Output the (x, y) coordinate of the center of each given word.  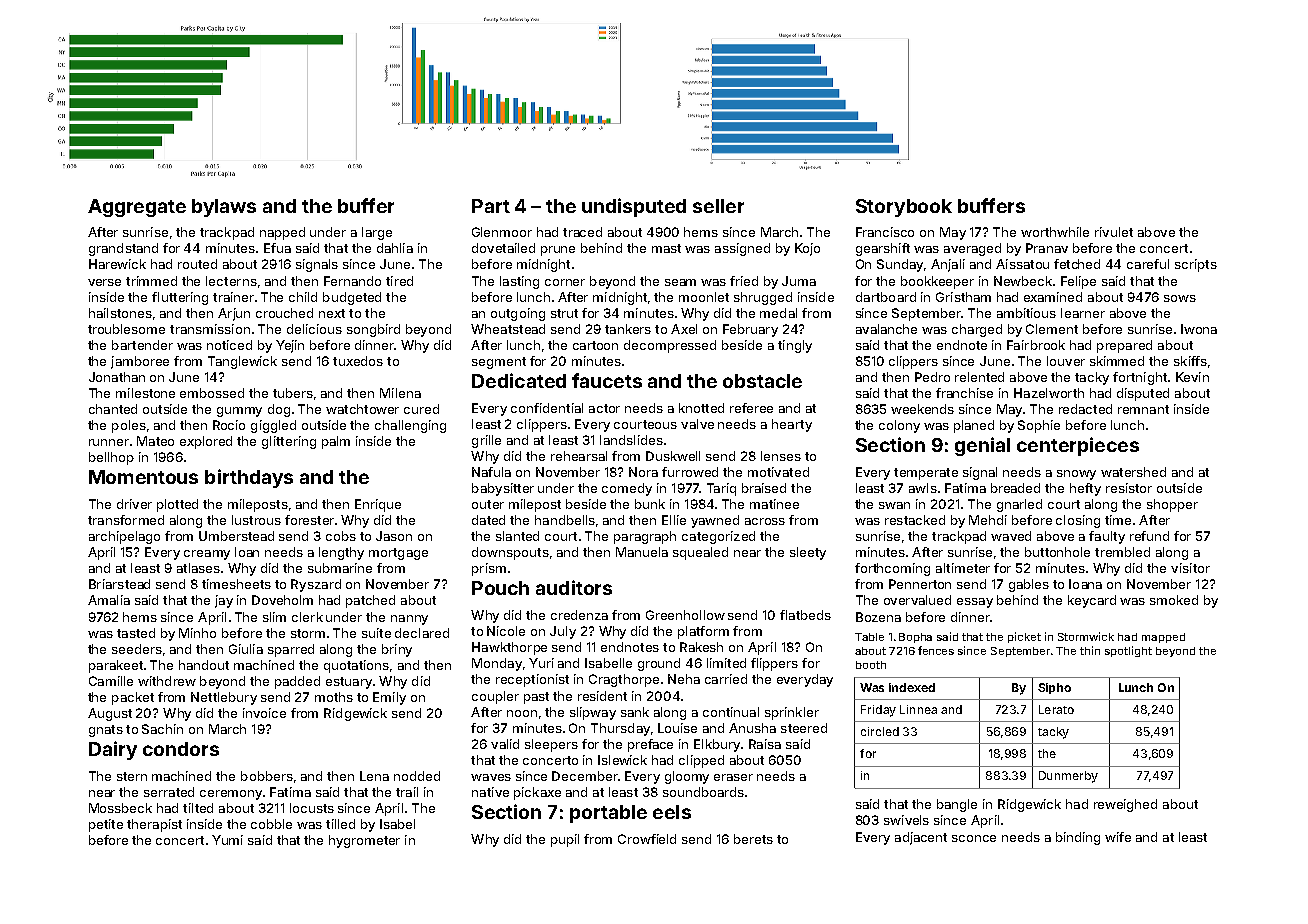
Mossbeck (120, 808)
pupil (565, 840)
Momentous (143, 477)
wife (1118, 837)
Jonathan (117, 377)
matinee (774, 504)
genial (982, 446)
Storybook (904, 208)
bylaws (224, 208)
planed (974, 426)
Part (491, 206)
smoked (1174, 600)
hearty (792, 425)
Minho (197, 633)
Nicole (506, 631)
